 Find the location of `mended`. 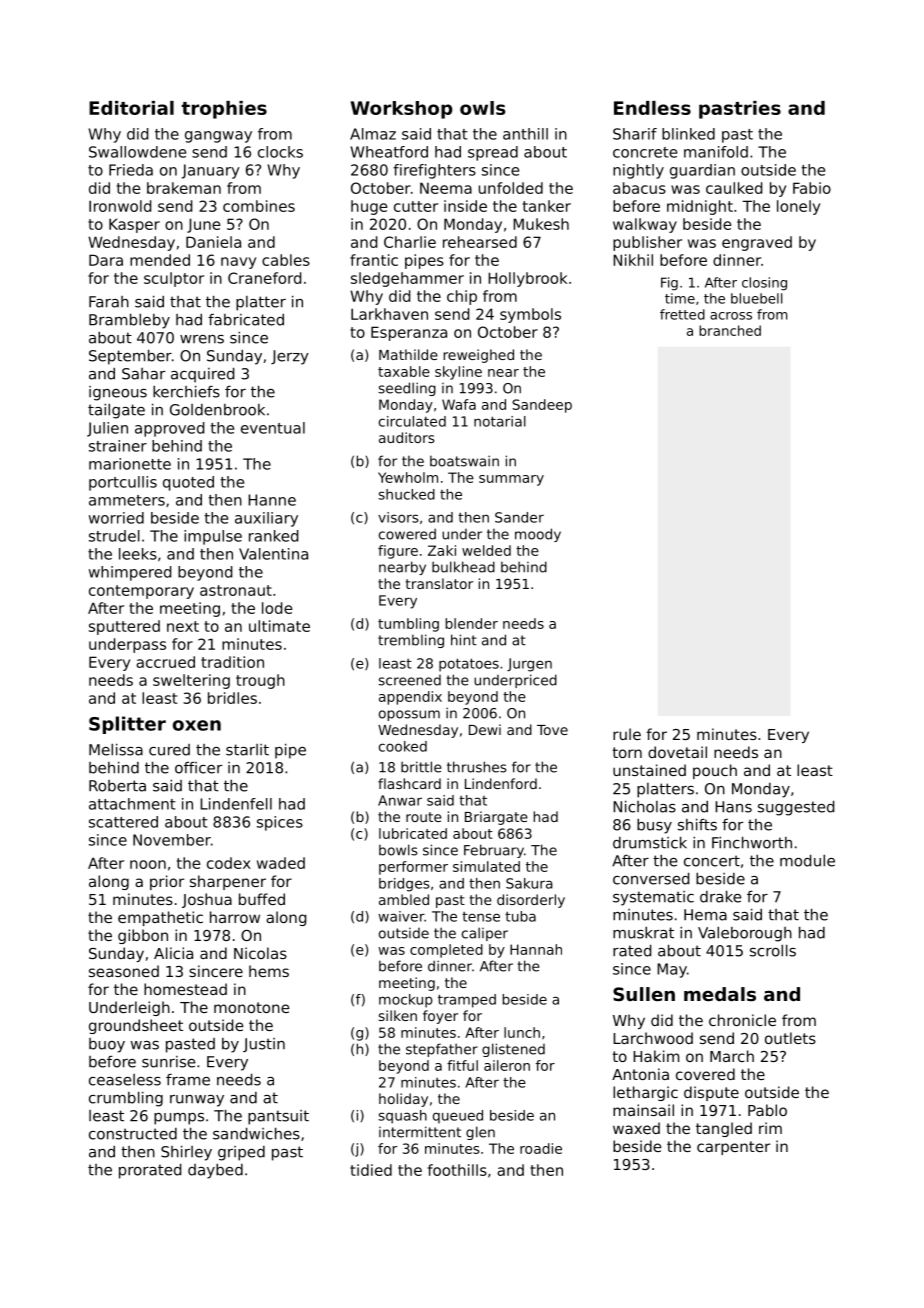

mended is located at coordinates (160, 260).
